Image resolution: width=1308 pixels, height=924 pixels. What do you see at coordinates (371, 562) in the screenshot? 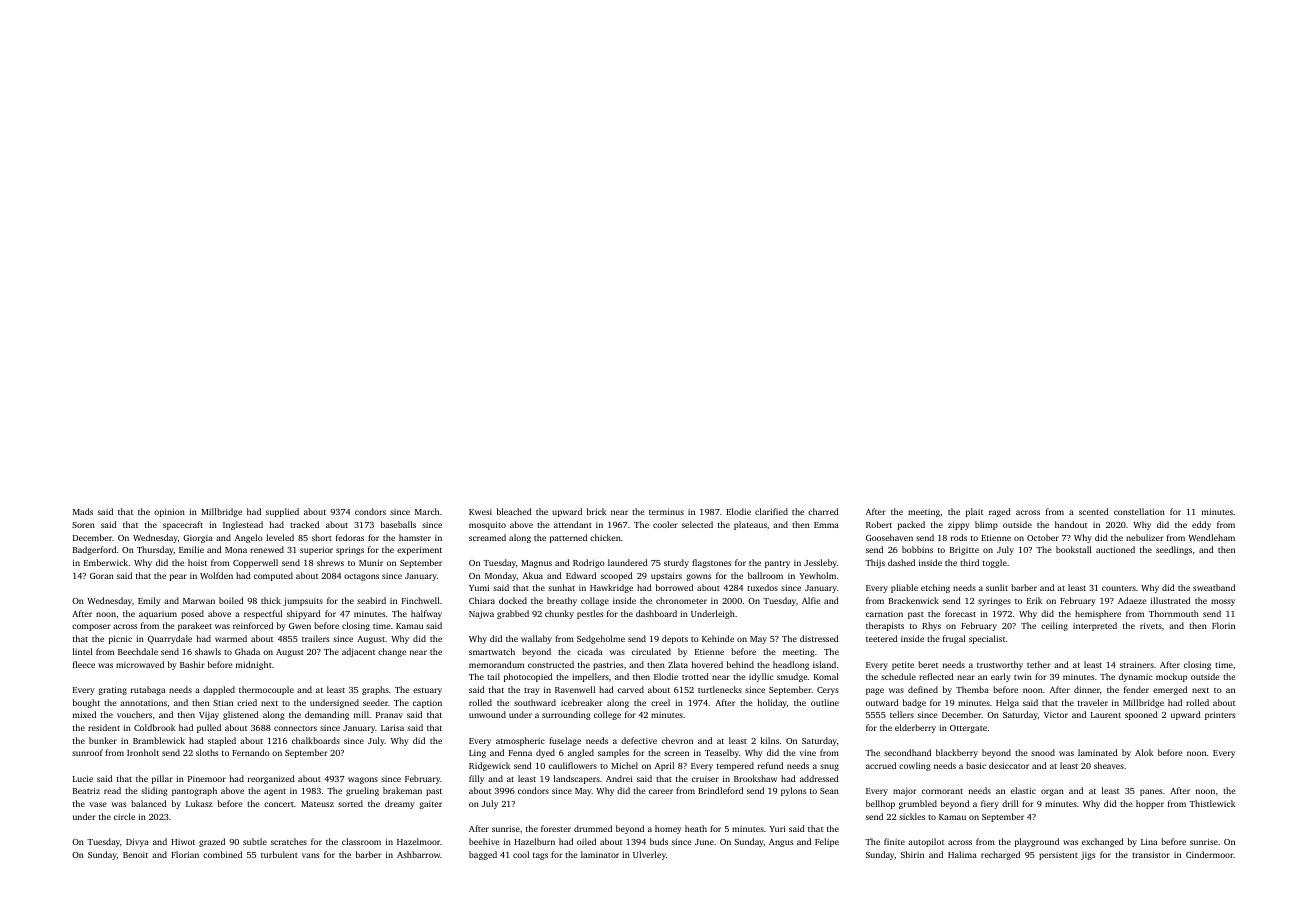
I see `Munir` at bounding box center [371, 562].
